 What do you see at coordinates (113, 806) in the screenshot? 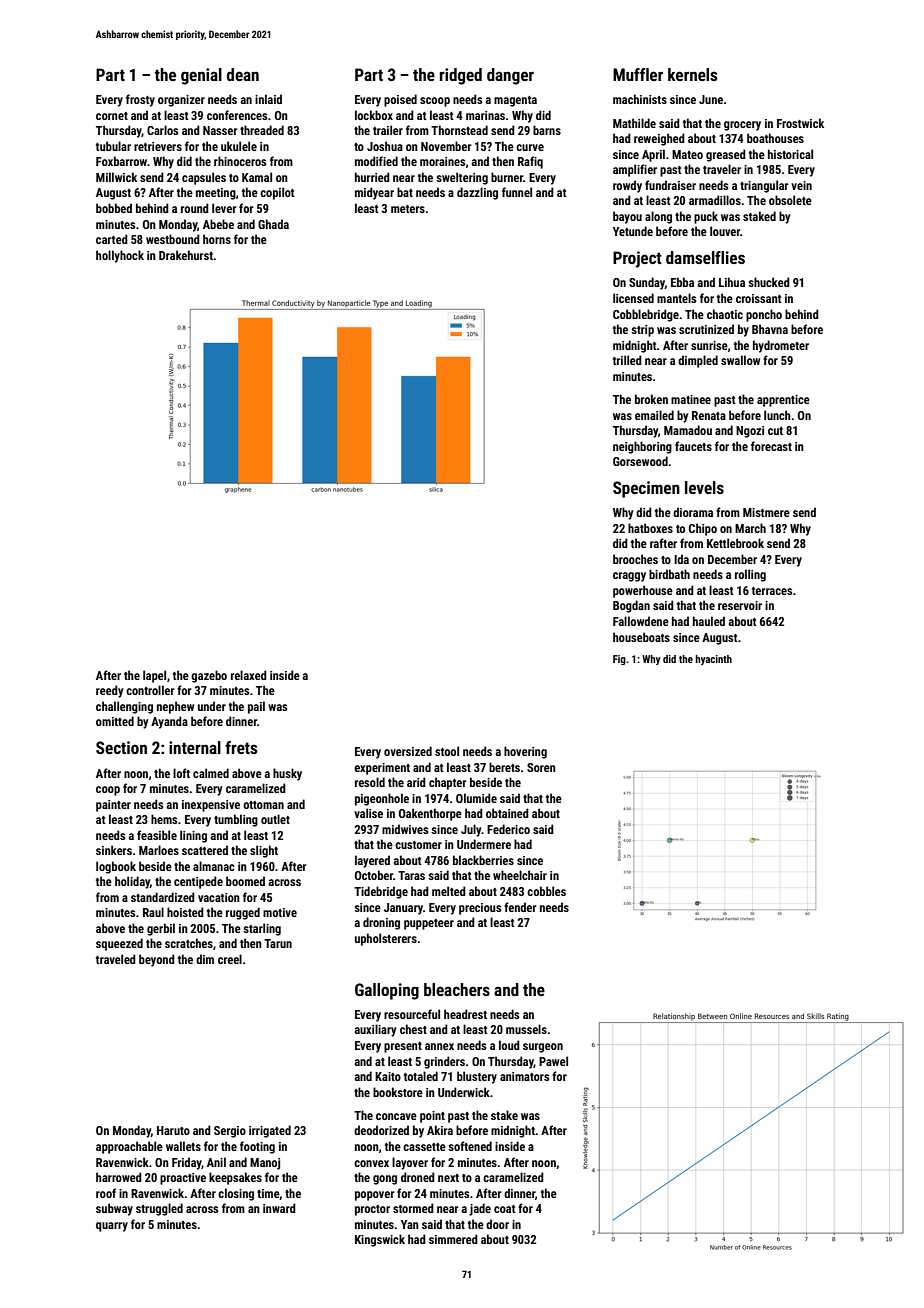
I see `painter` at bounding box center [113, 806].
